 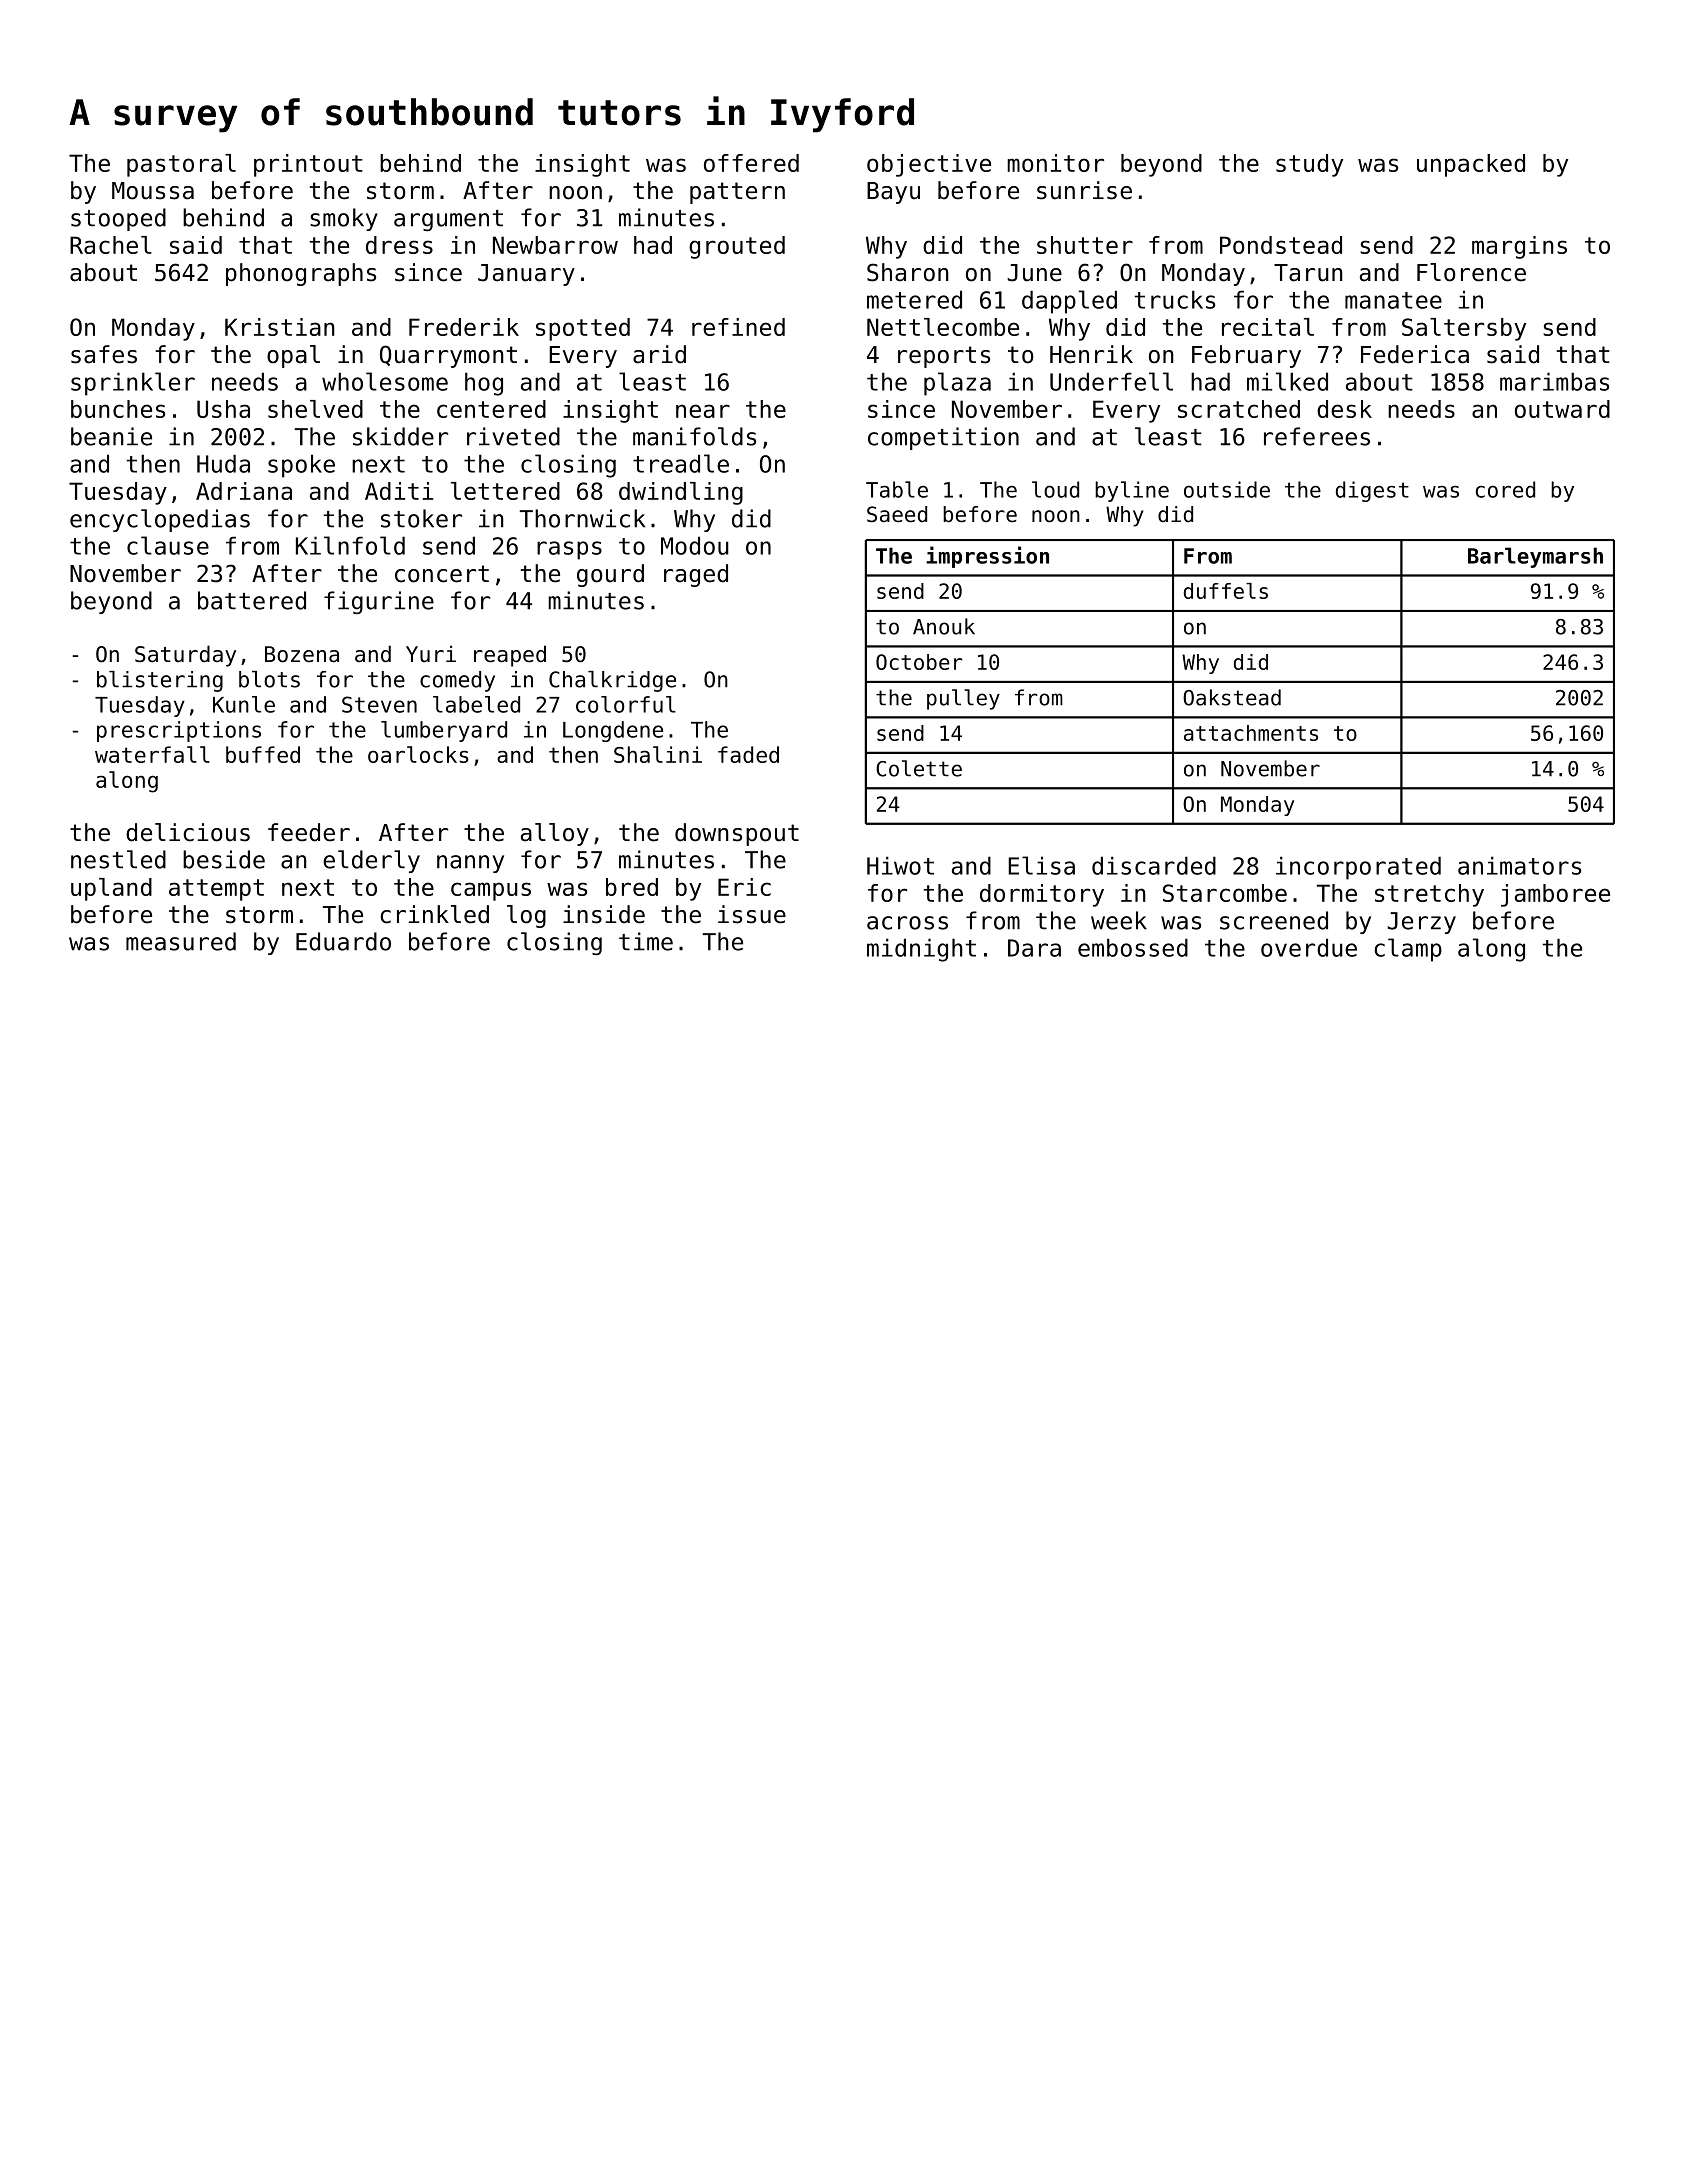 What do you see at coordinates (263, 754) in the document?
I see `buffed` at bounding box center [263, 754].
